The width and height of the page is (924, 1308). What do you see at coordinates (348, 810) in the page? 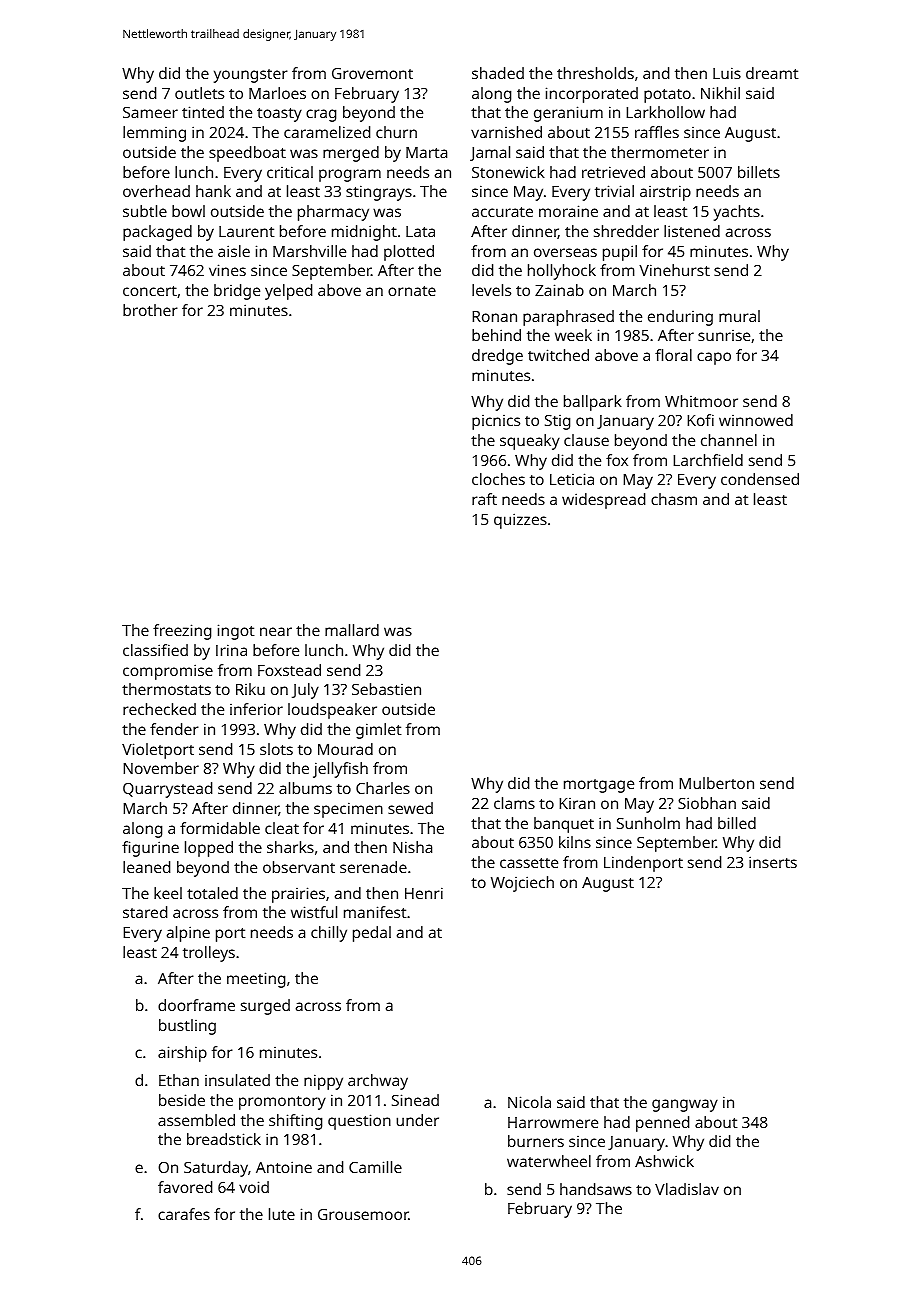
I see `specimen` at bounding box center [348, 810].
